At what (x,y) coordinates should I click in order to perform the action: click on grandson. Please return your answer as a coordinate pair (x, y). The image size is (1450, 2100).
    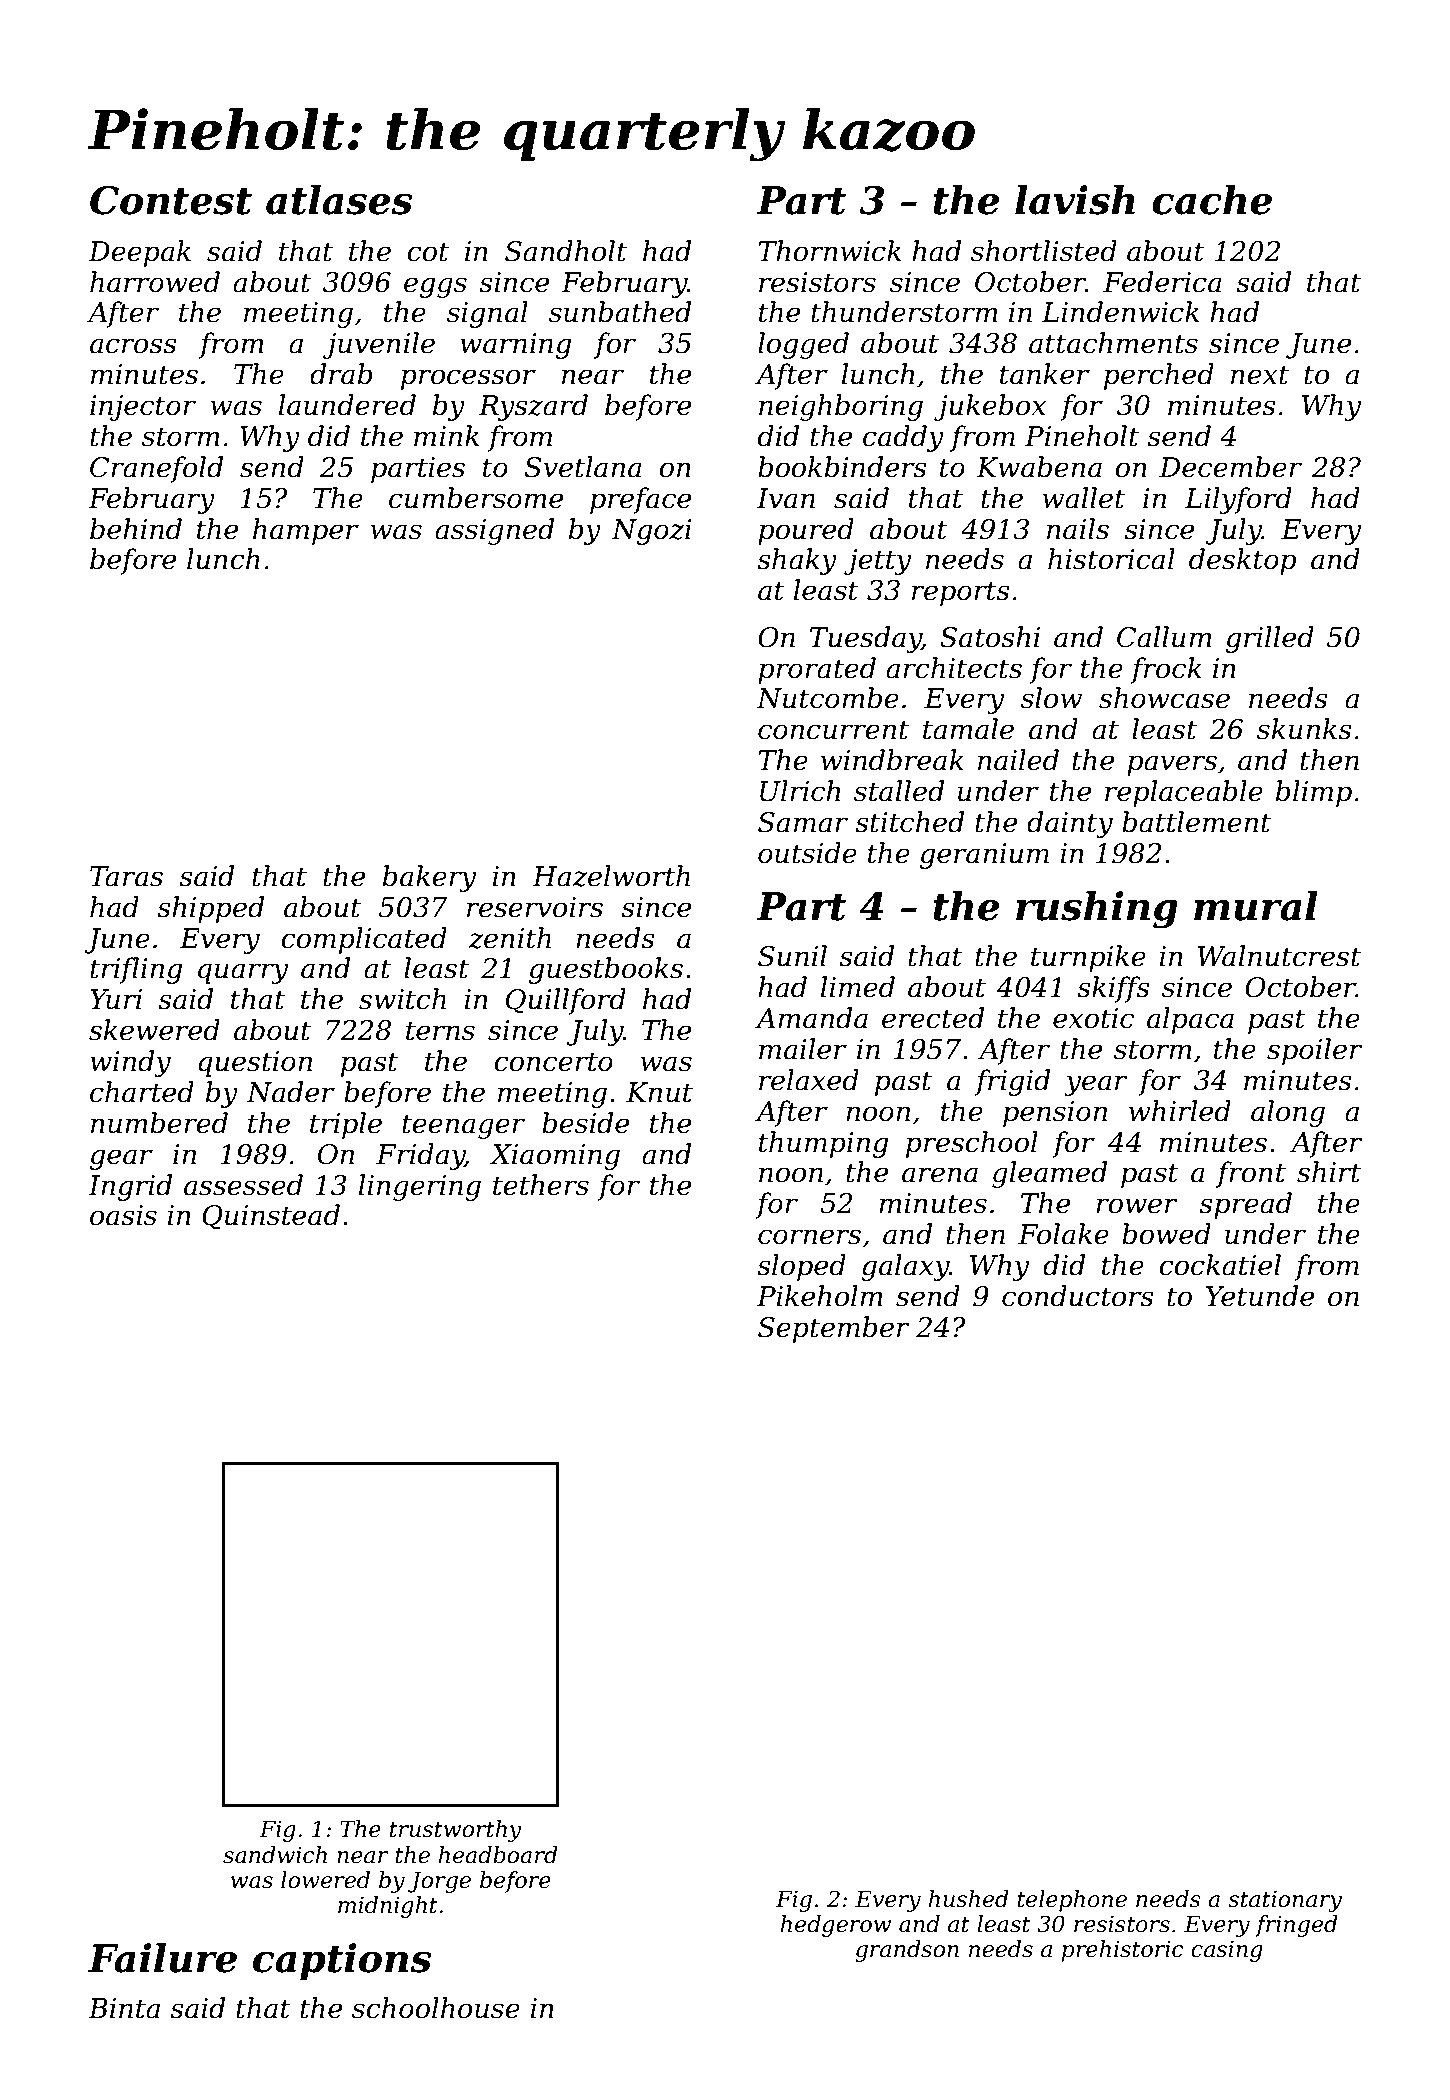
    Looking at the image, I should click on (907, 1951).
